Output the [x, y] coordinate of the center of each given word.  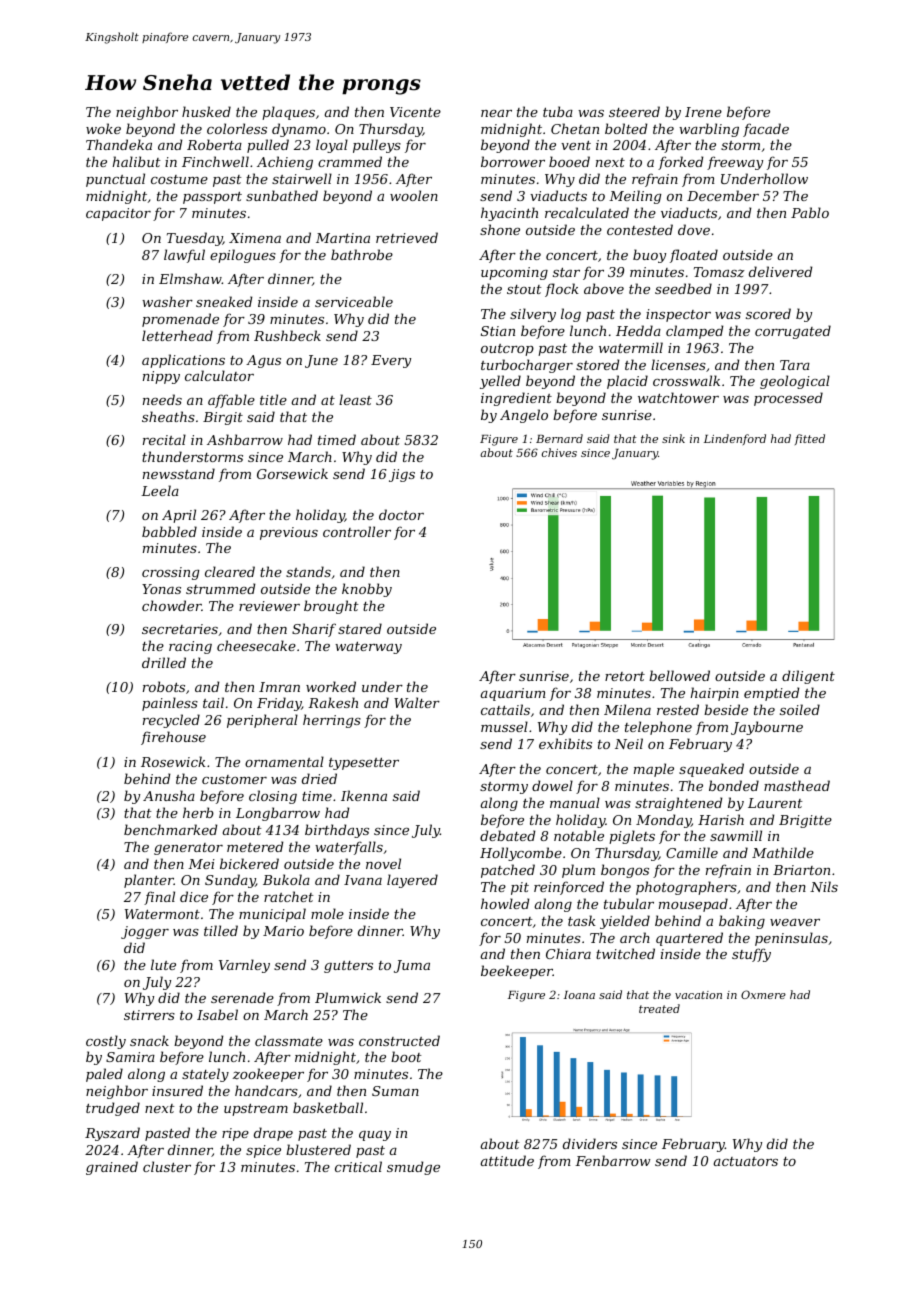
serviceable [354, 301]
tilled [221, 930]
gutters [348, 967]
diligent [808, 677]
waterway [368, 648]
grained [112, 1168]
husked [206, 111]
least [355, 399]
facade [766, 130]
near [496, 113]
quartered [689, 939]
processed [788, 399]
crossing [170, 573]
